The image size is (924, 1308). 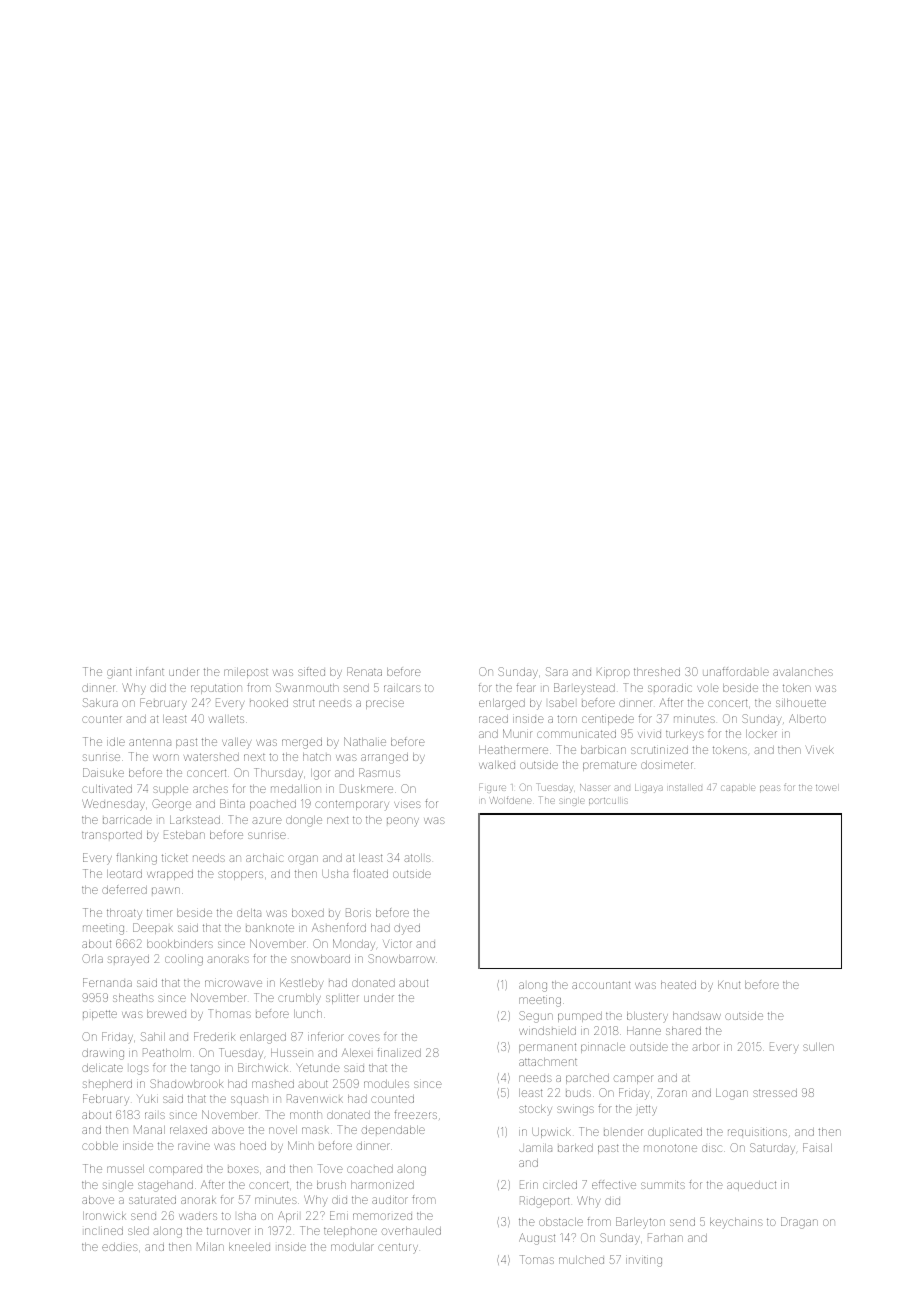 What do you see at coordinates (417, 858) in the document?
I see `atolls` at bounding box center [417, 858].
